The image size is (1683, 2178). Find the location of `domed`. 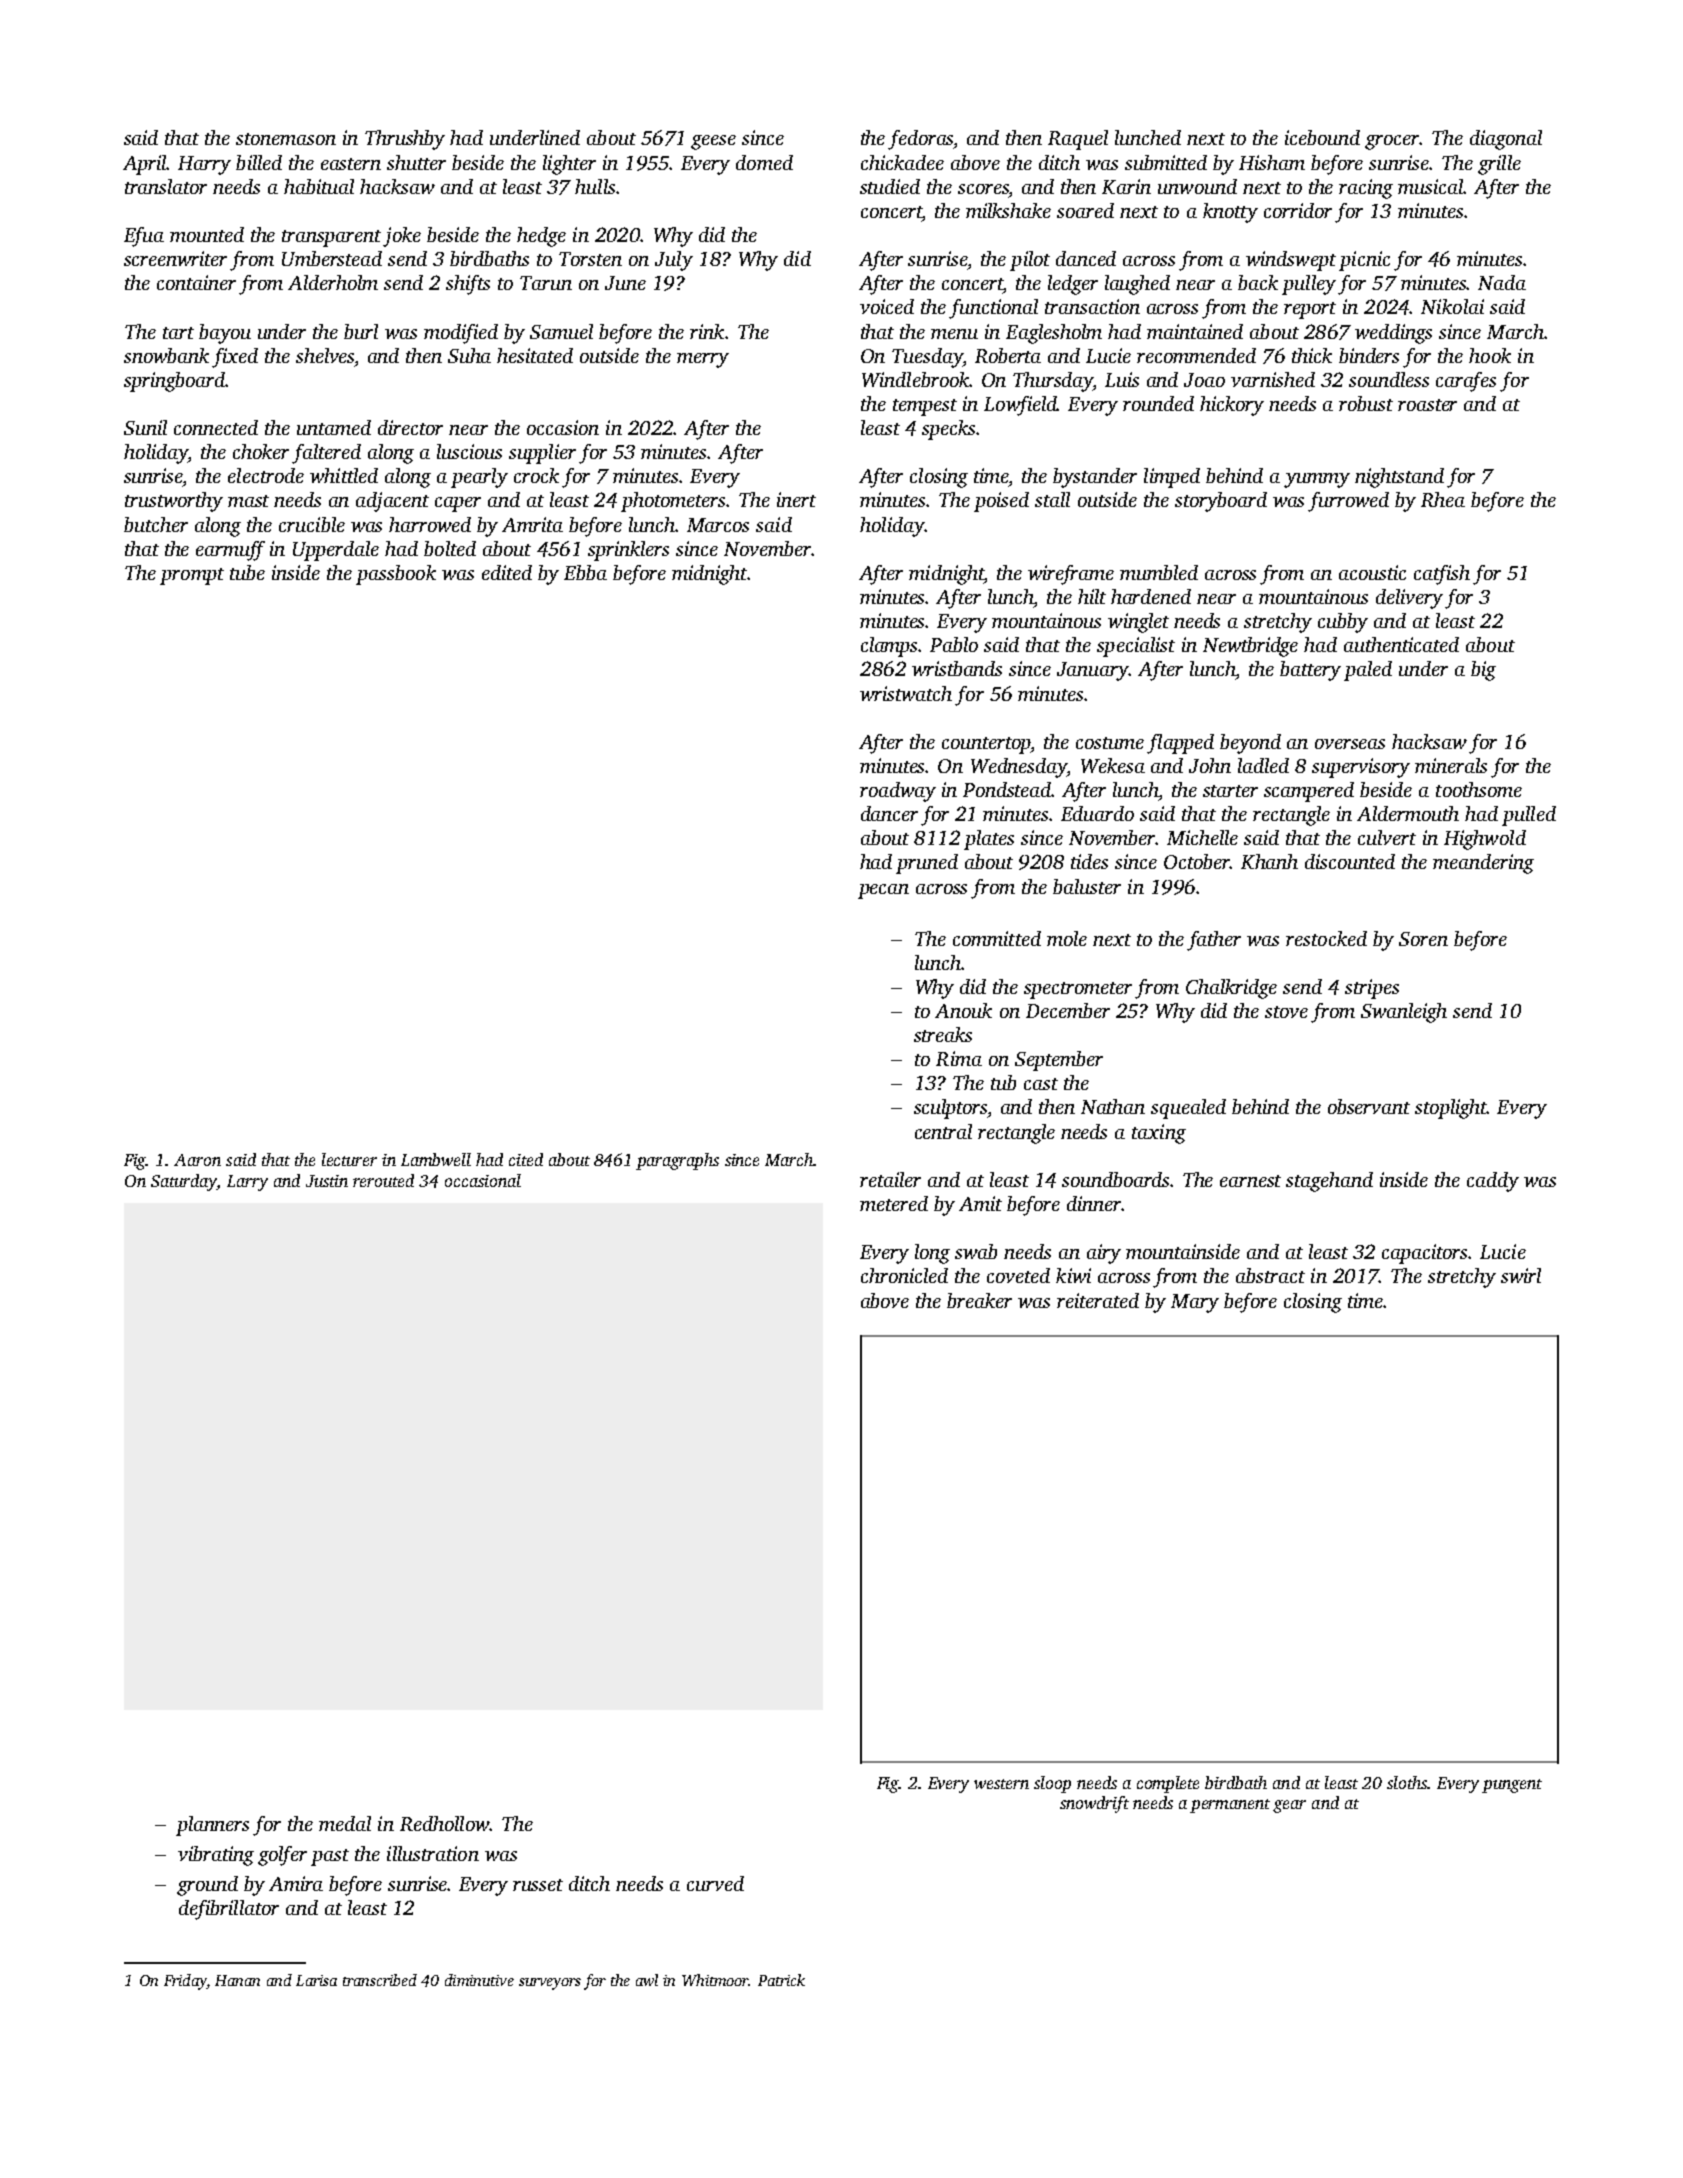

domed is located at coordinates (764, 162).
